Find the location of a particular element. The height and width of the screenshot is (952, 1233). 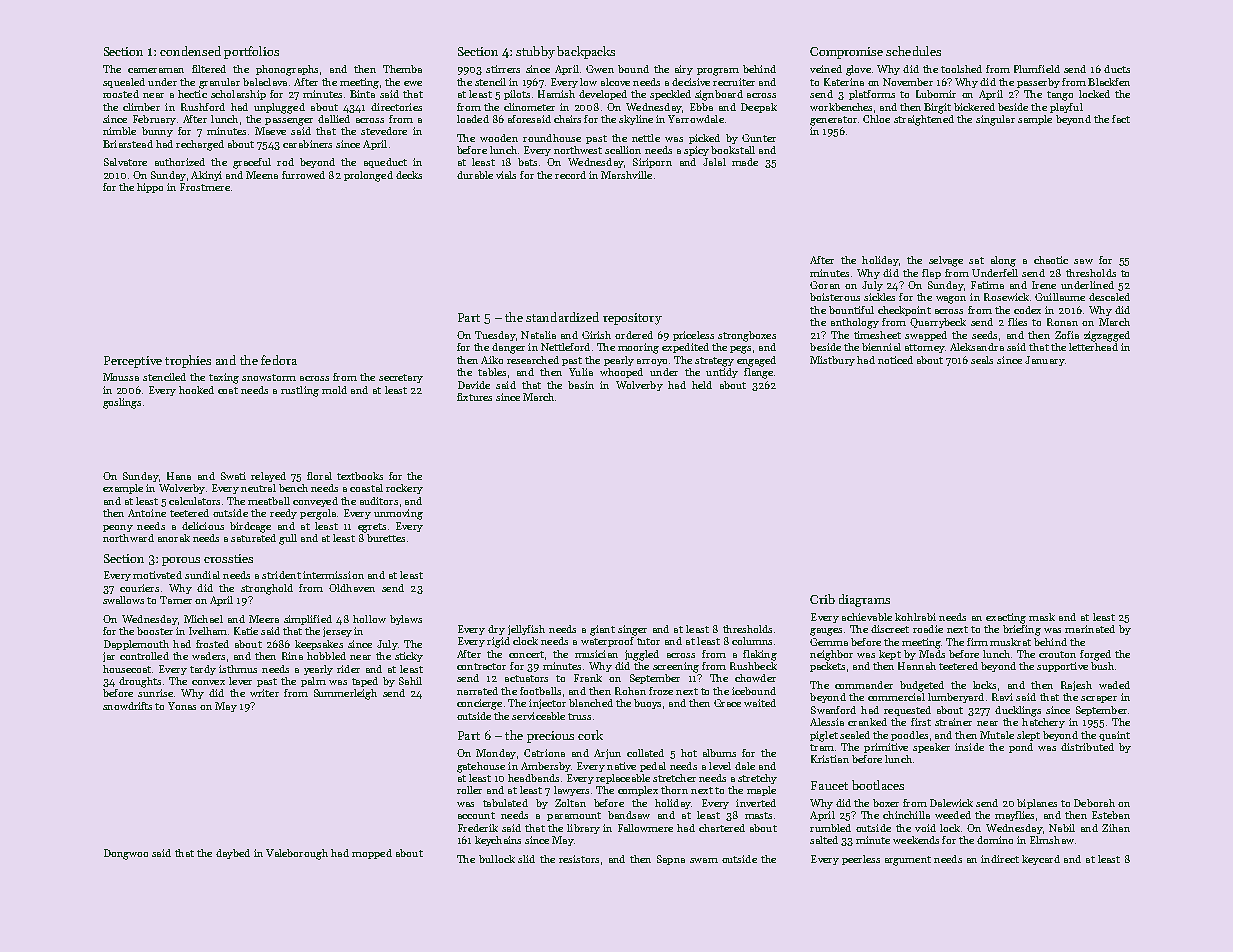

mopped is located at coordinates (372, 854).
